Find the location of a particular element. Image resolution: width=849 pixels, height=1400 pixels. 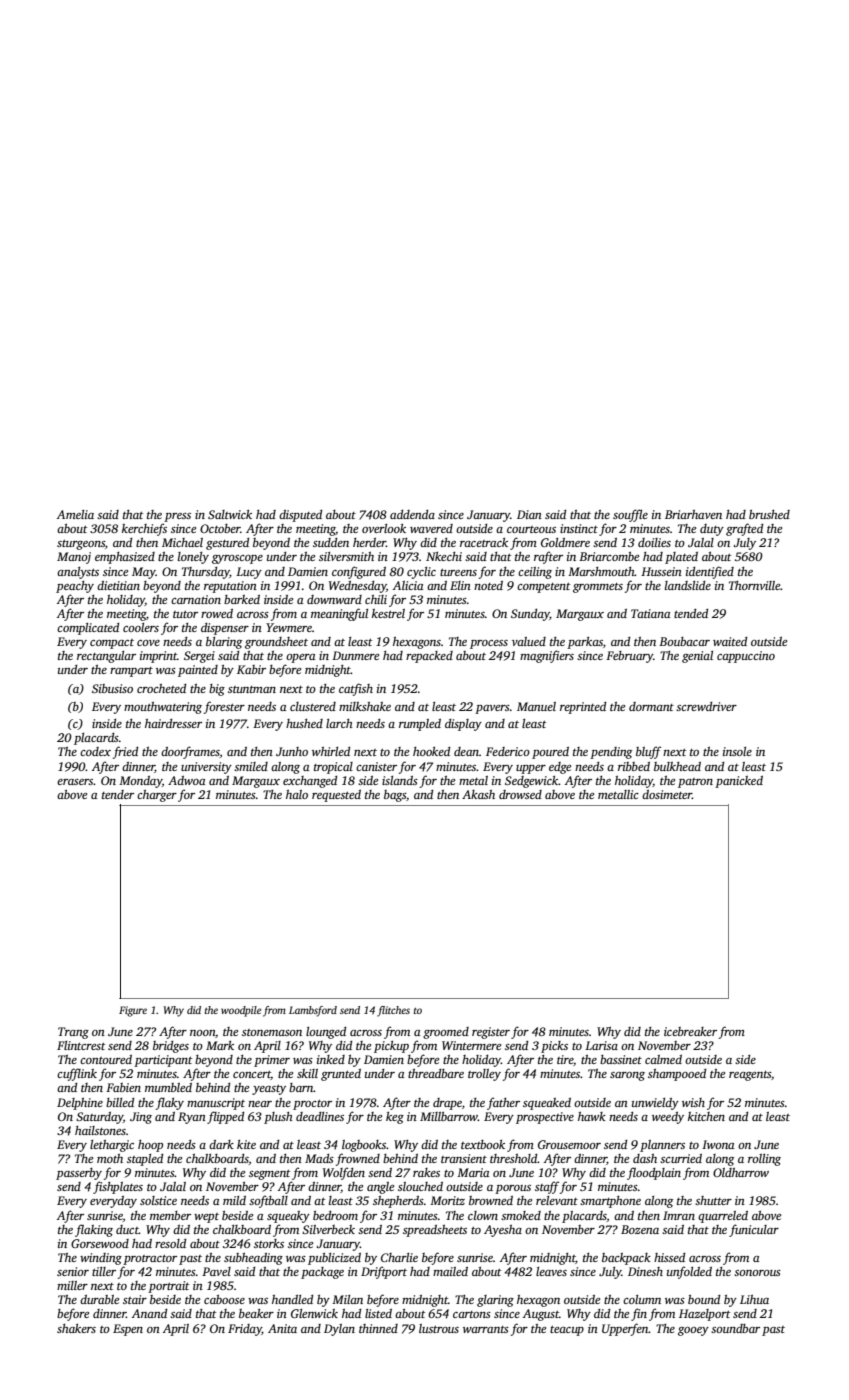

cappuccino is located at coordinates (746, 657).
